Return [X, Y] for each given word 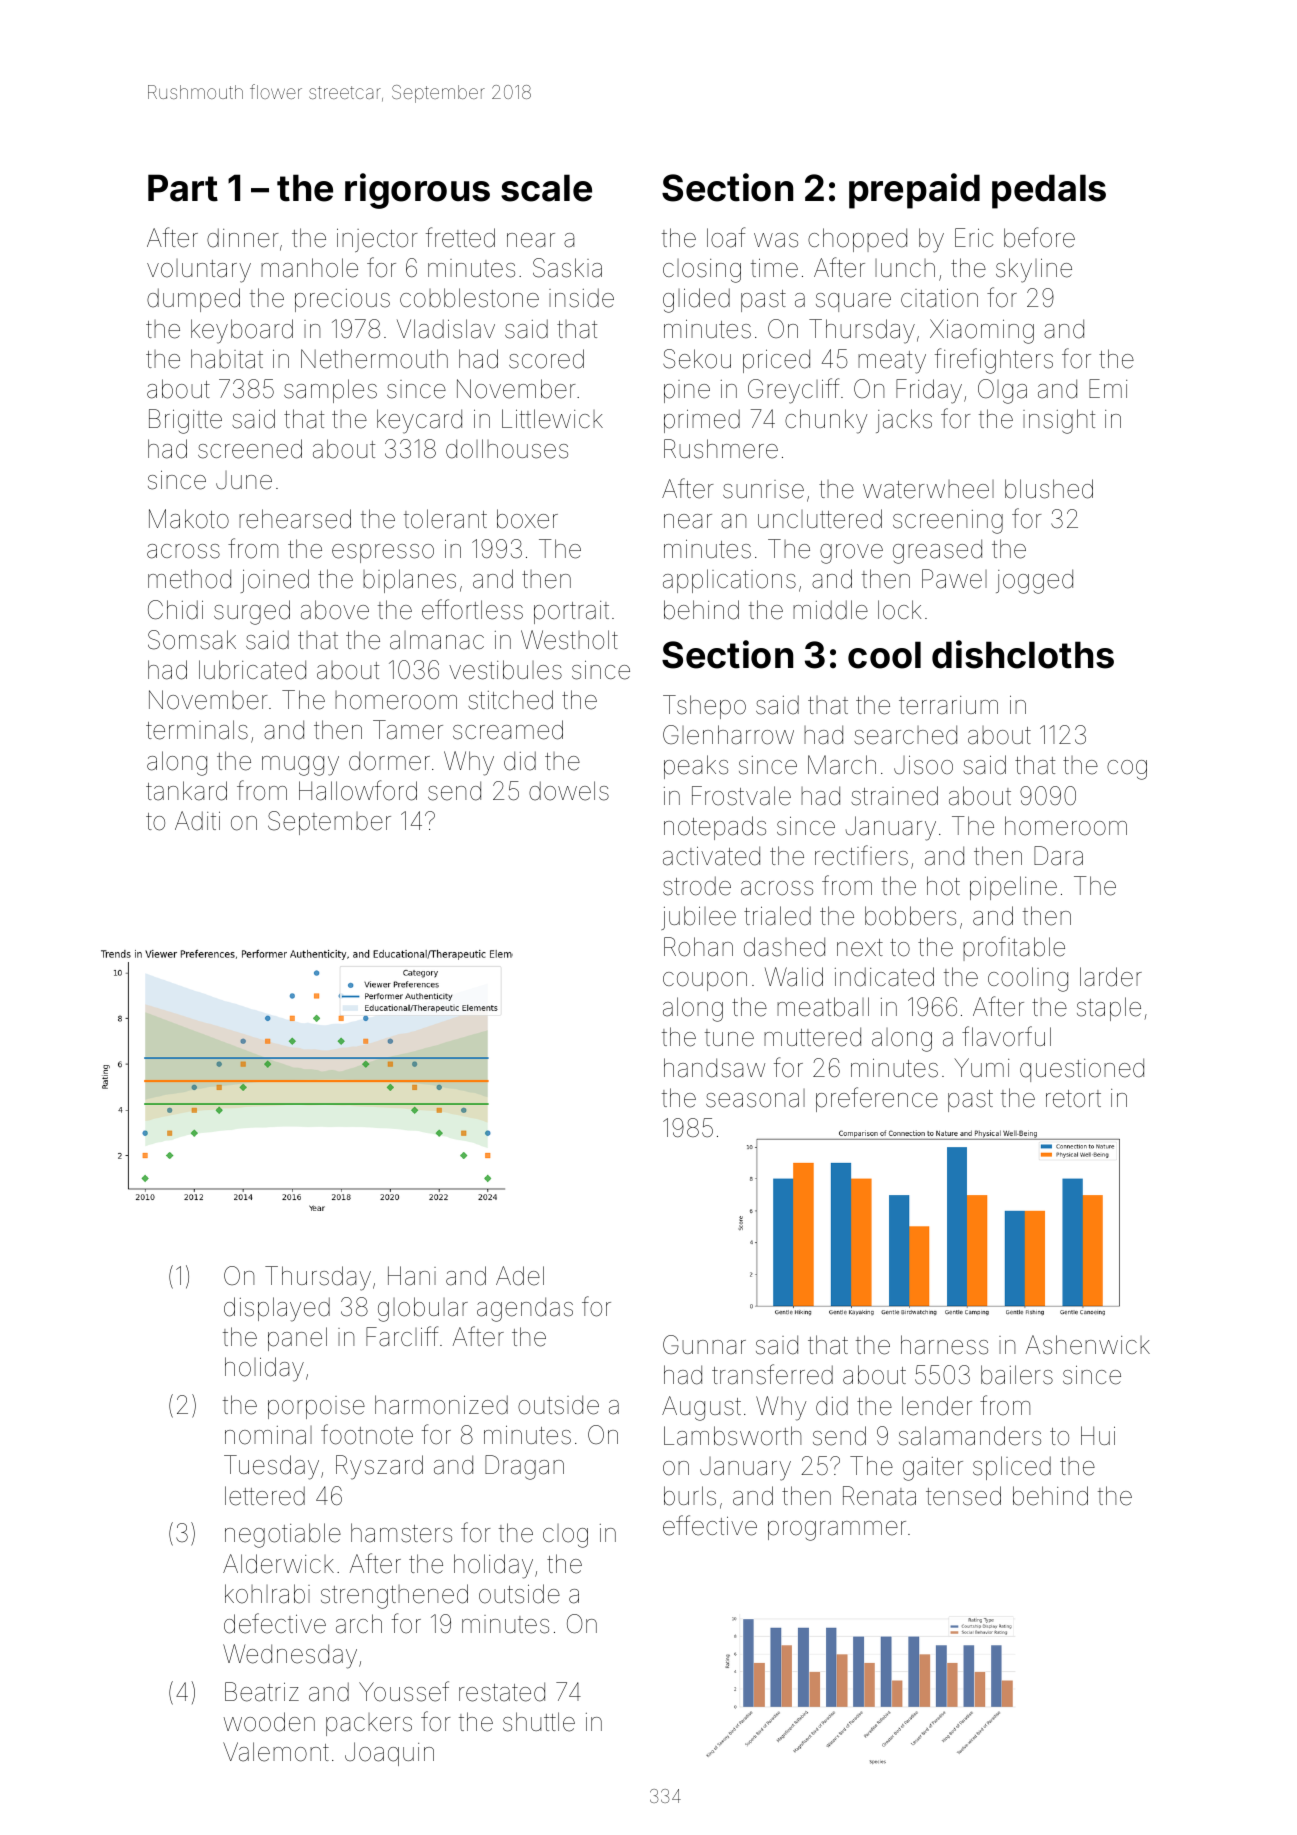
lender [937, 1406]
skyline [1034, 270]
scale [546, 188]
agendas [525, 1309]
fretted [460, 237]
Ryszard [379, 1467]
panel [297, 1339]
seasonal [755, 1098]
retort [1073, 1099]
